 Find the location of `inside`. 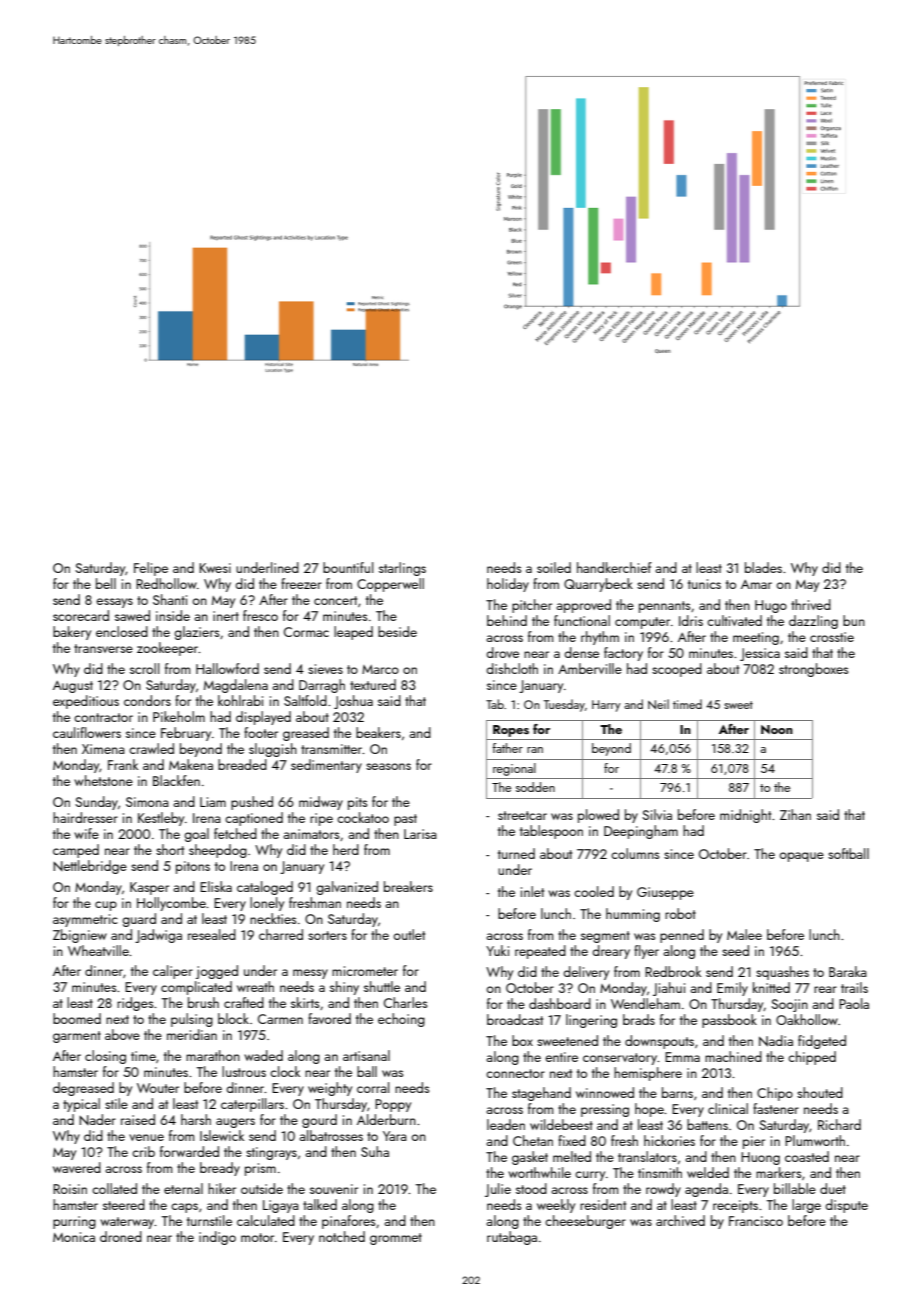

inside is located at coordinates (173, 615).
